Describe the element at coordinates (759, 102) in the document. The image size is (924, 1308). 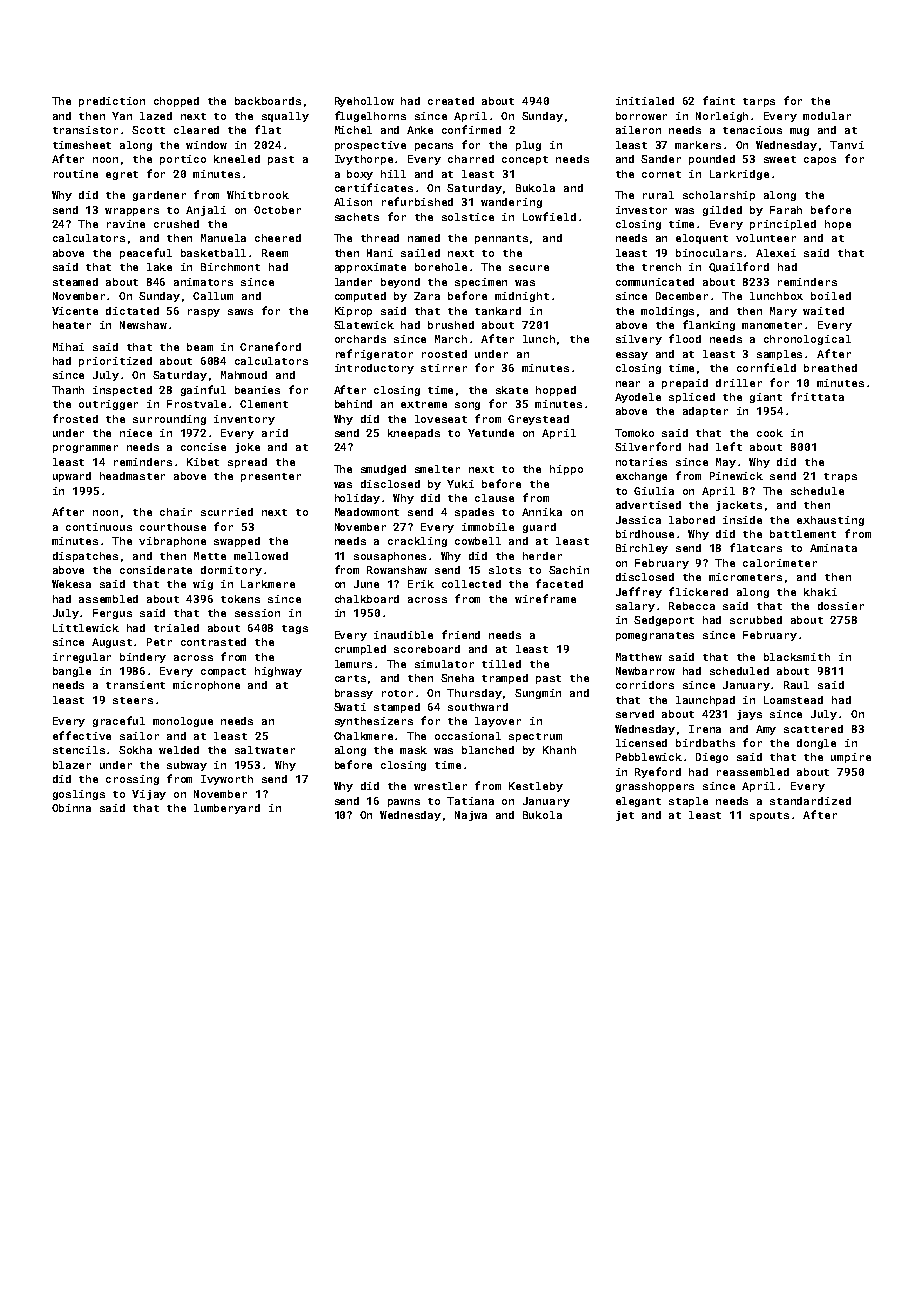
I see `tarps` at that location.
